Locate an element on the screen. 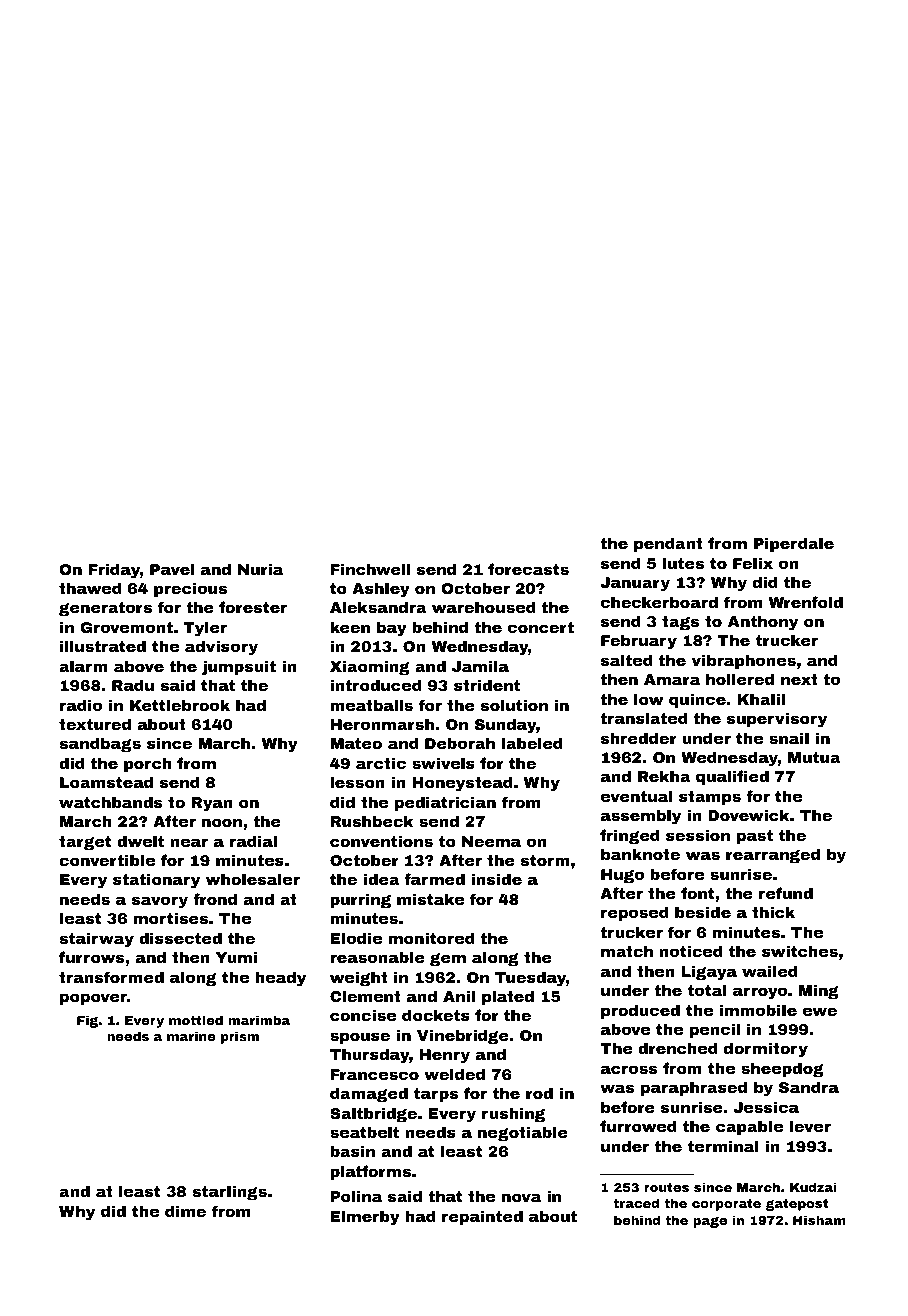 The width and height of the screenshot is (908, 1316). Piperdale is located at coordinates (794, 544).
